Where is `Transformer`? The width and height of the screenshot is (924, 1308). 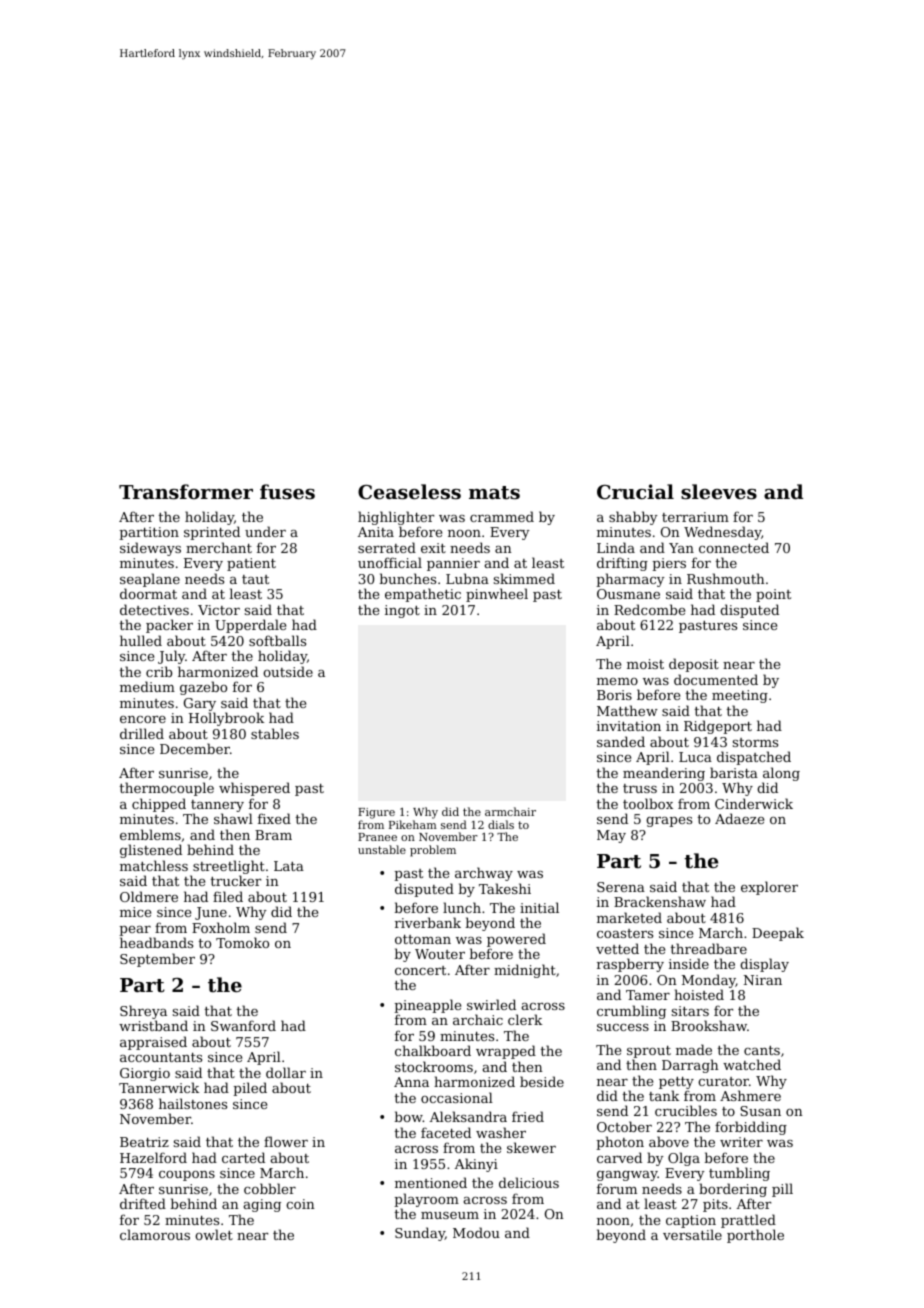 Transformer is located at coordinates (186, 492).
